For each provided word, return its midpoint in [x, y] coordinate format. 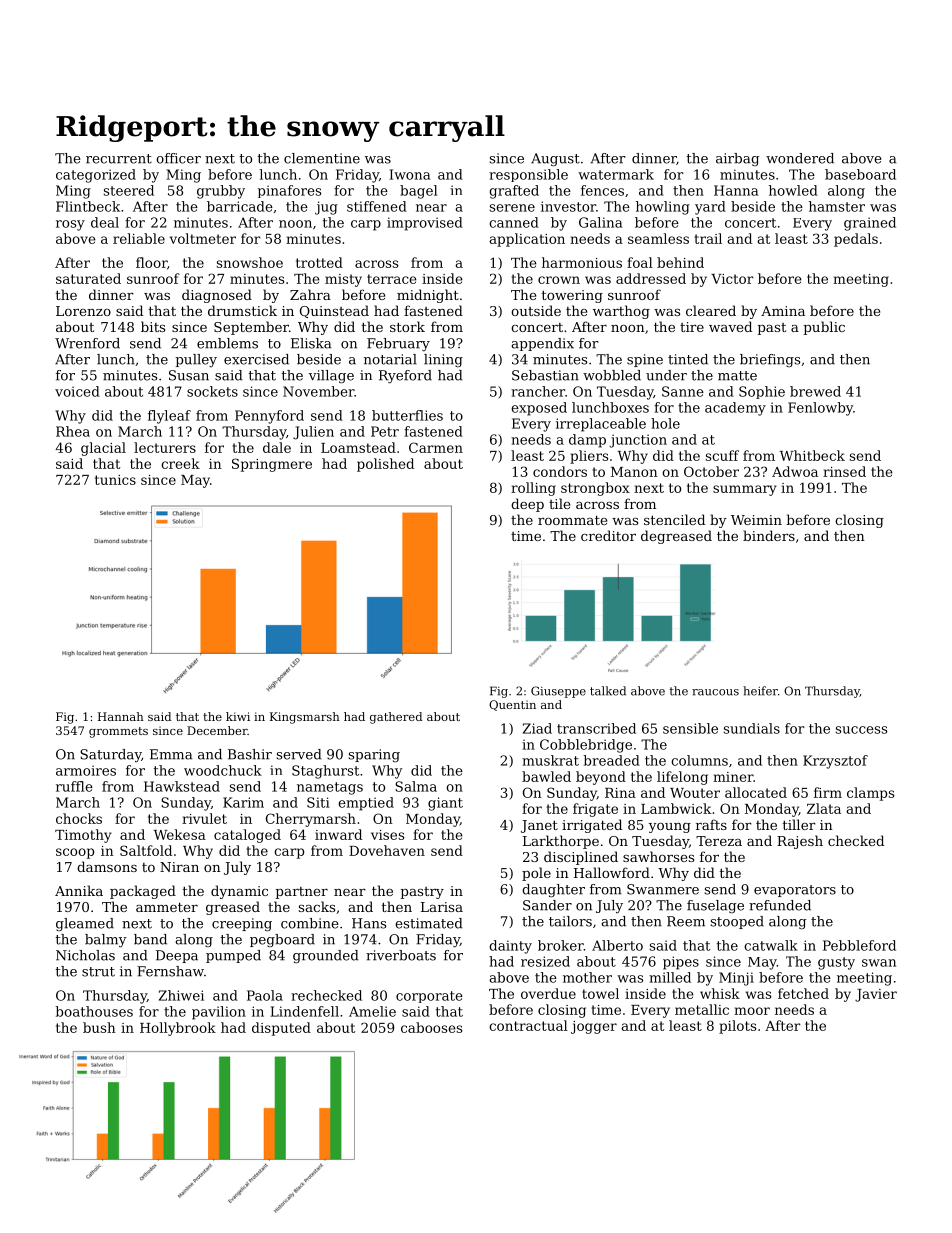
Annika [79, 890]
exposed [539, 409]
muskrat [550, 760]
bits [153, 326]
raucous [715, 692]
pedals [856, 240]
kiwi [238, 716]
